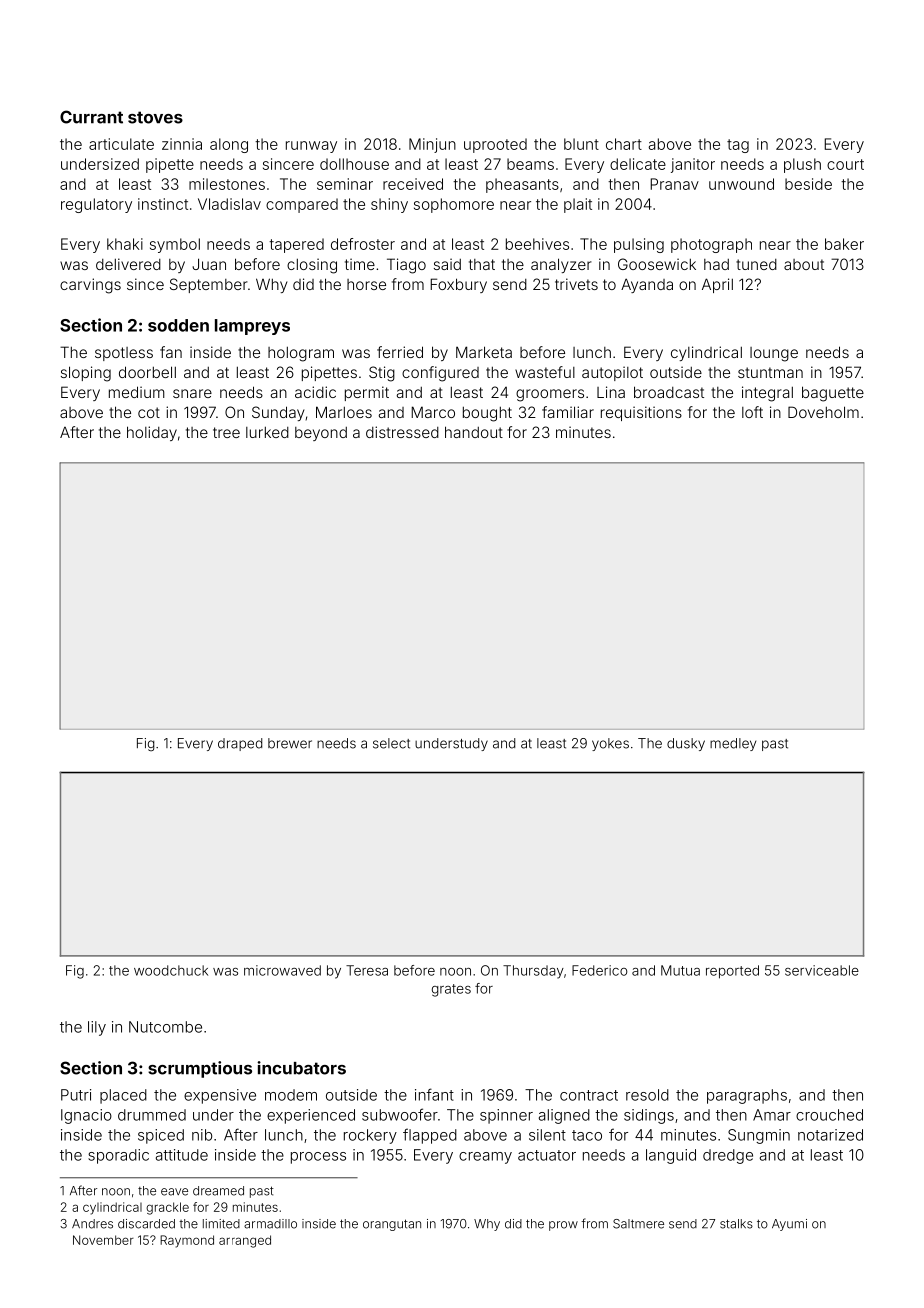  What do you see at coordinates (581, 144) in the page?
I see `blunt` at bounding box center [581, 144].
